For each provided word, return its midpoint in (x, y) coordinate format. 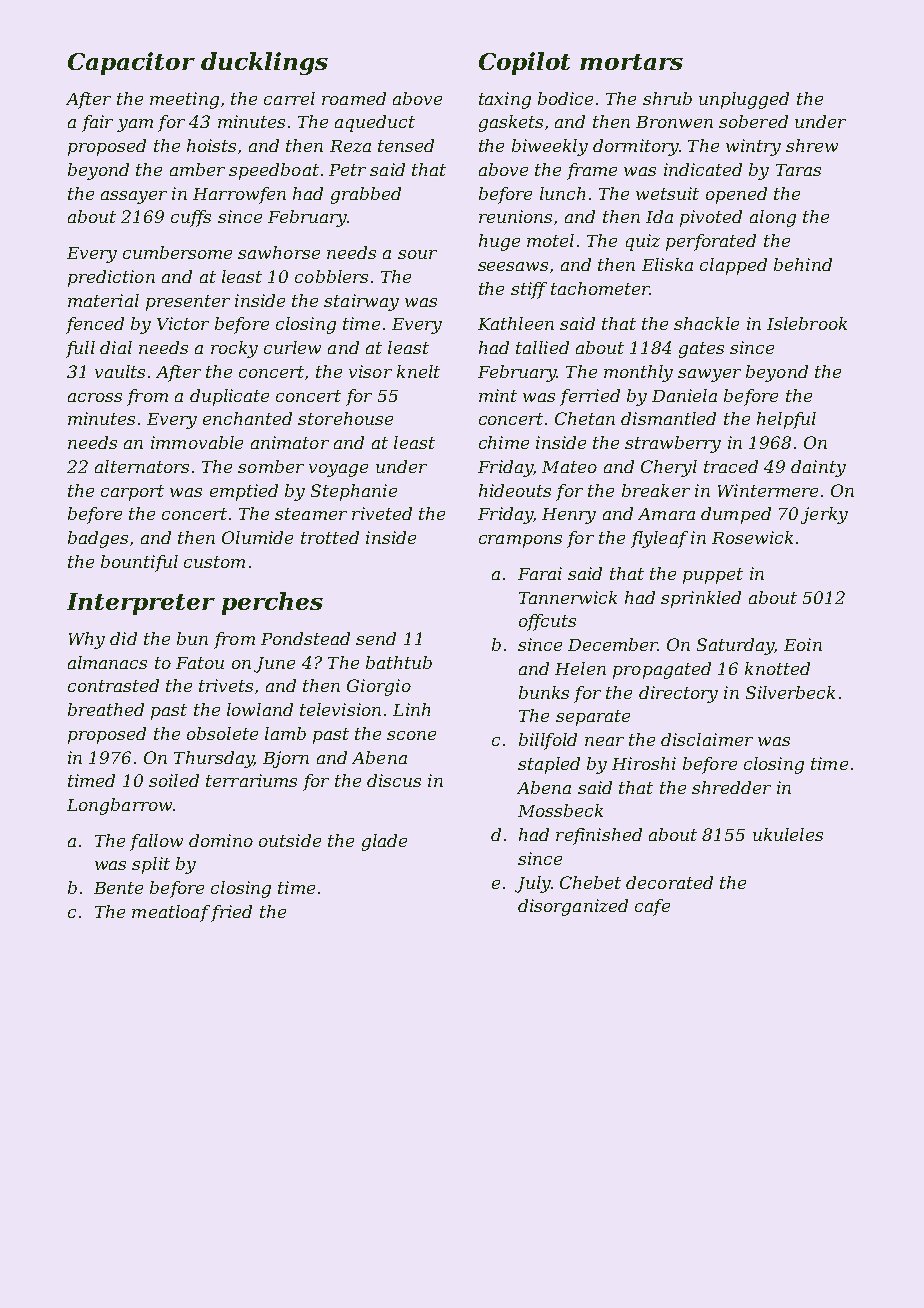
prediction (111, 278)
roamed (354, 98)
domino (221, 840)
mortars (631, 62)
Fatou (200, 663)
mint (498, 395)
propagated (662, 670)
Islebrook (807, 323)
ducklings (264, 63)
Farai (540, 573)
